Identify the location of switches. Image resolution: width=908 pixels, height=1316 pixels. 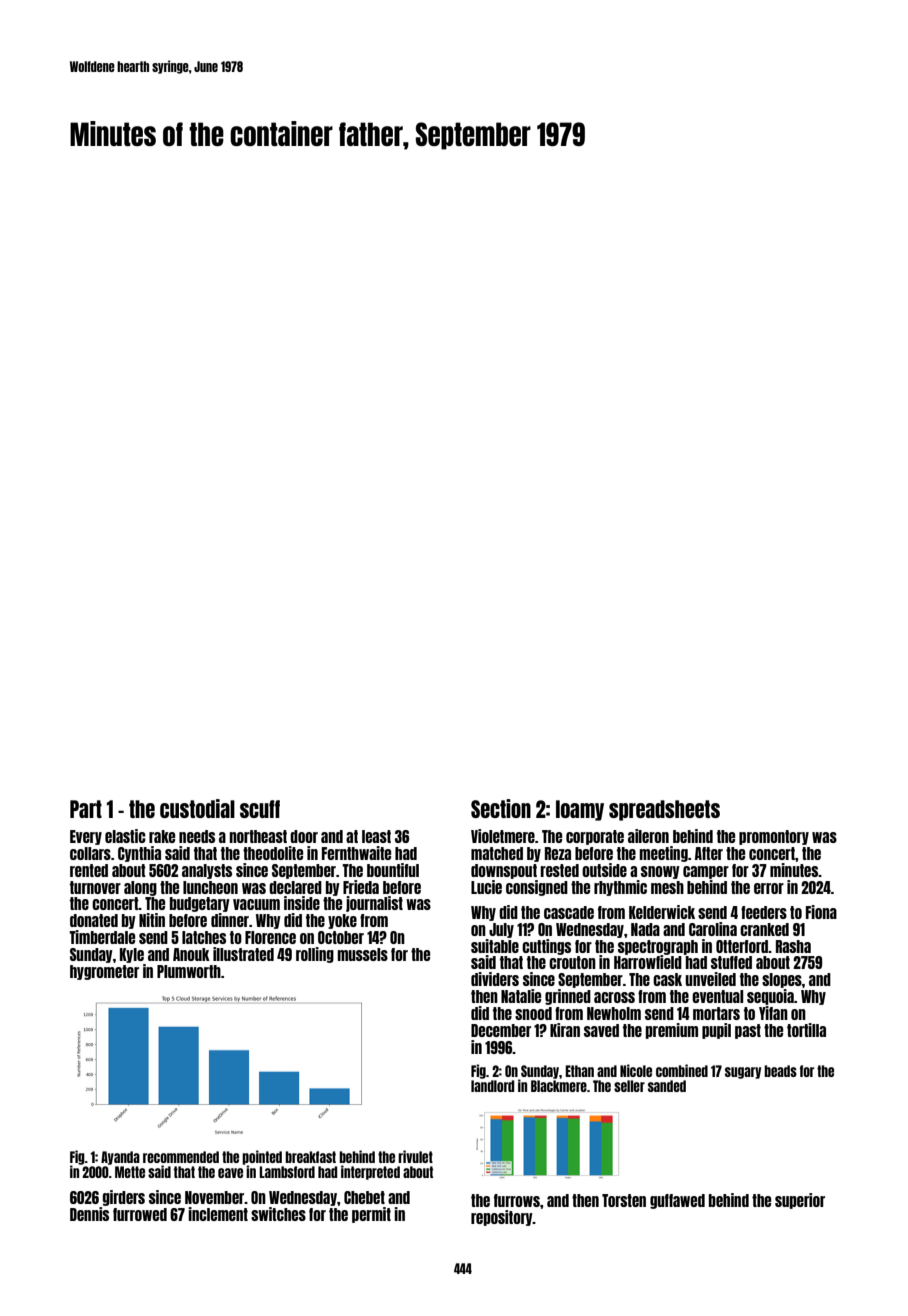
(278, 1214).
